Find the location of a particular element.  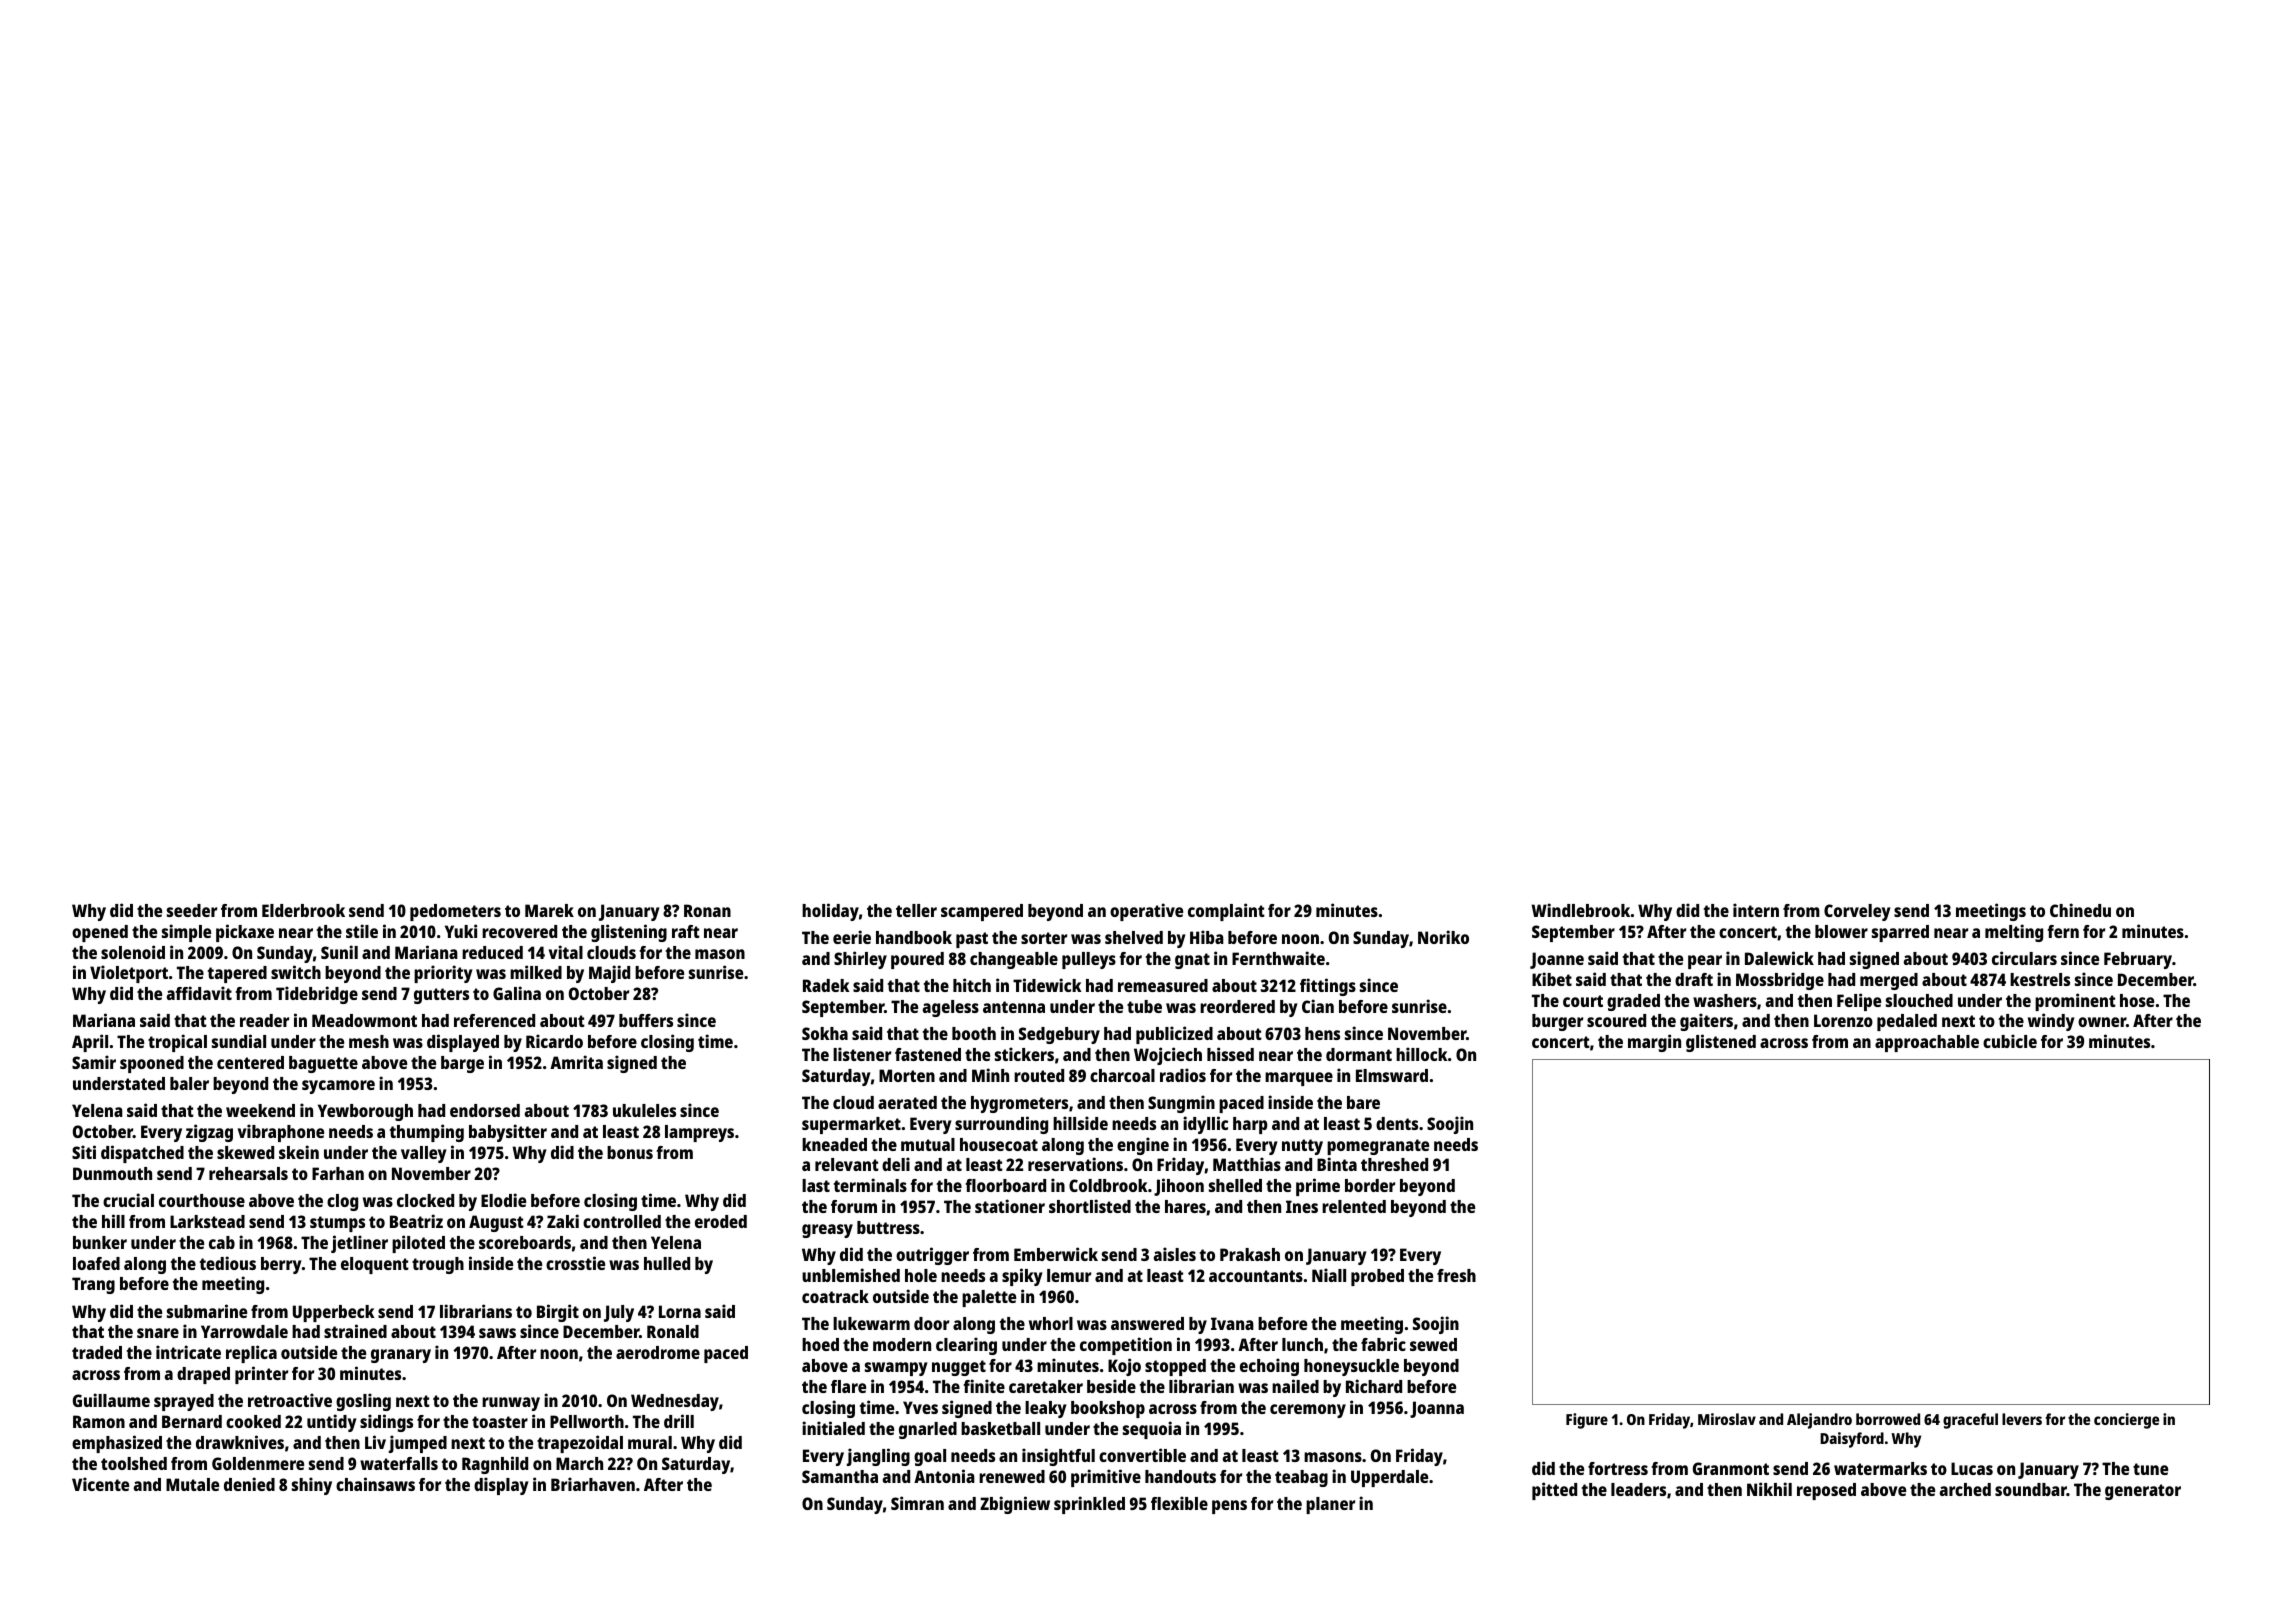

Ricardo is located at coordinates (554, 1041).
